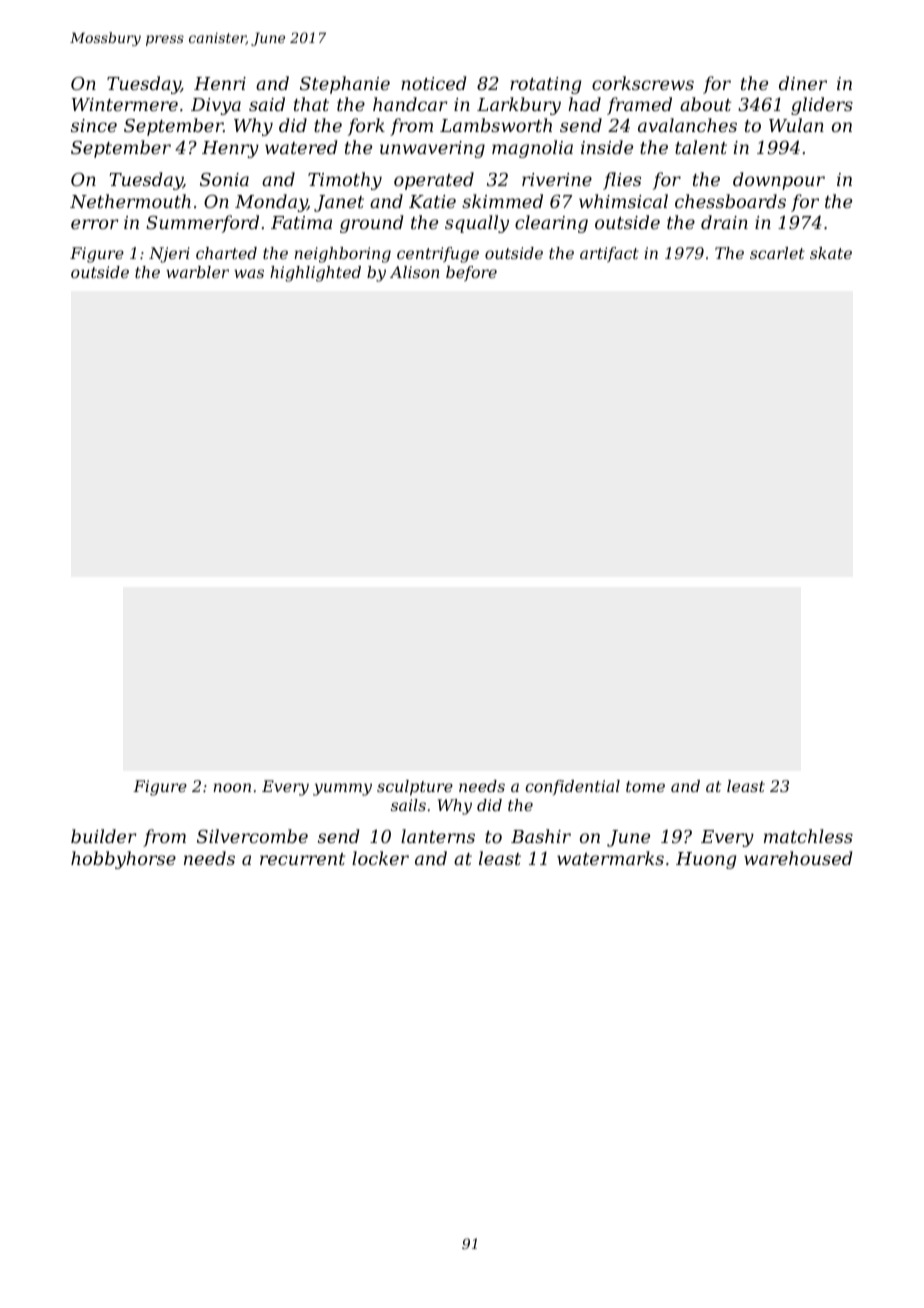 Image resolution: width=924 pixels, height=1308 pixels. Describe the element at coordinates (572, 787) in the document. I see `confidential` at that location.
